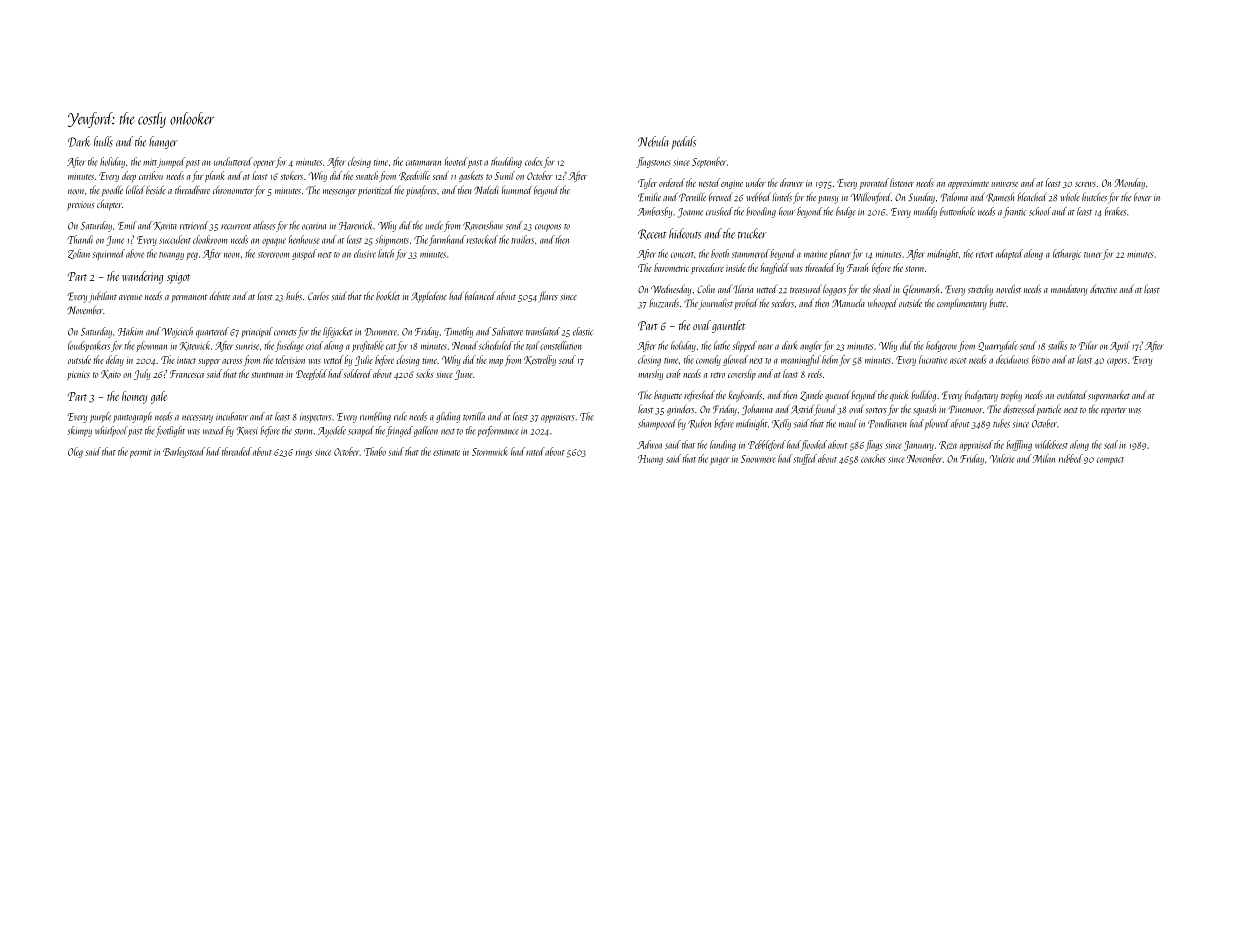 This document has height=952, width=1233. Describe the element at coordinates (263, 164) in the document. I see `opener` at that location.
